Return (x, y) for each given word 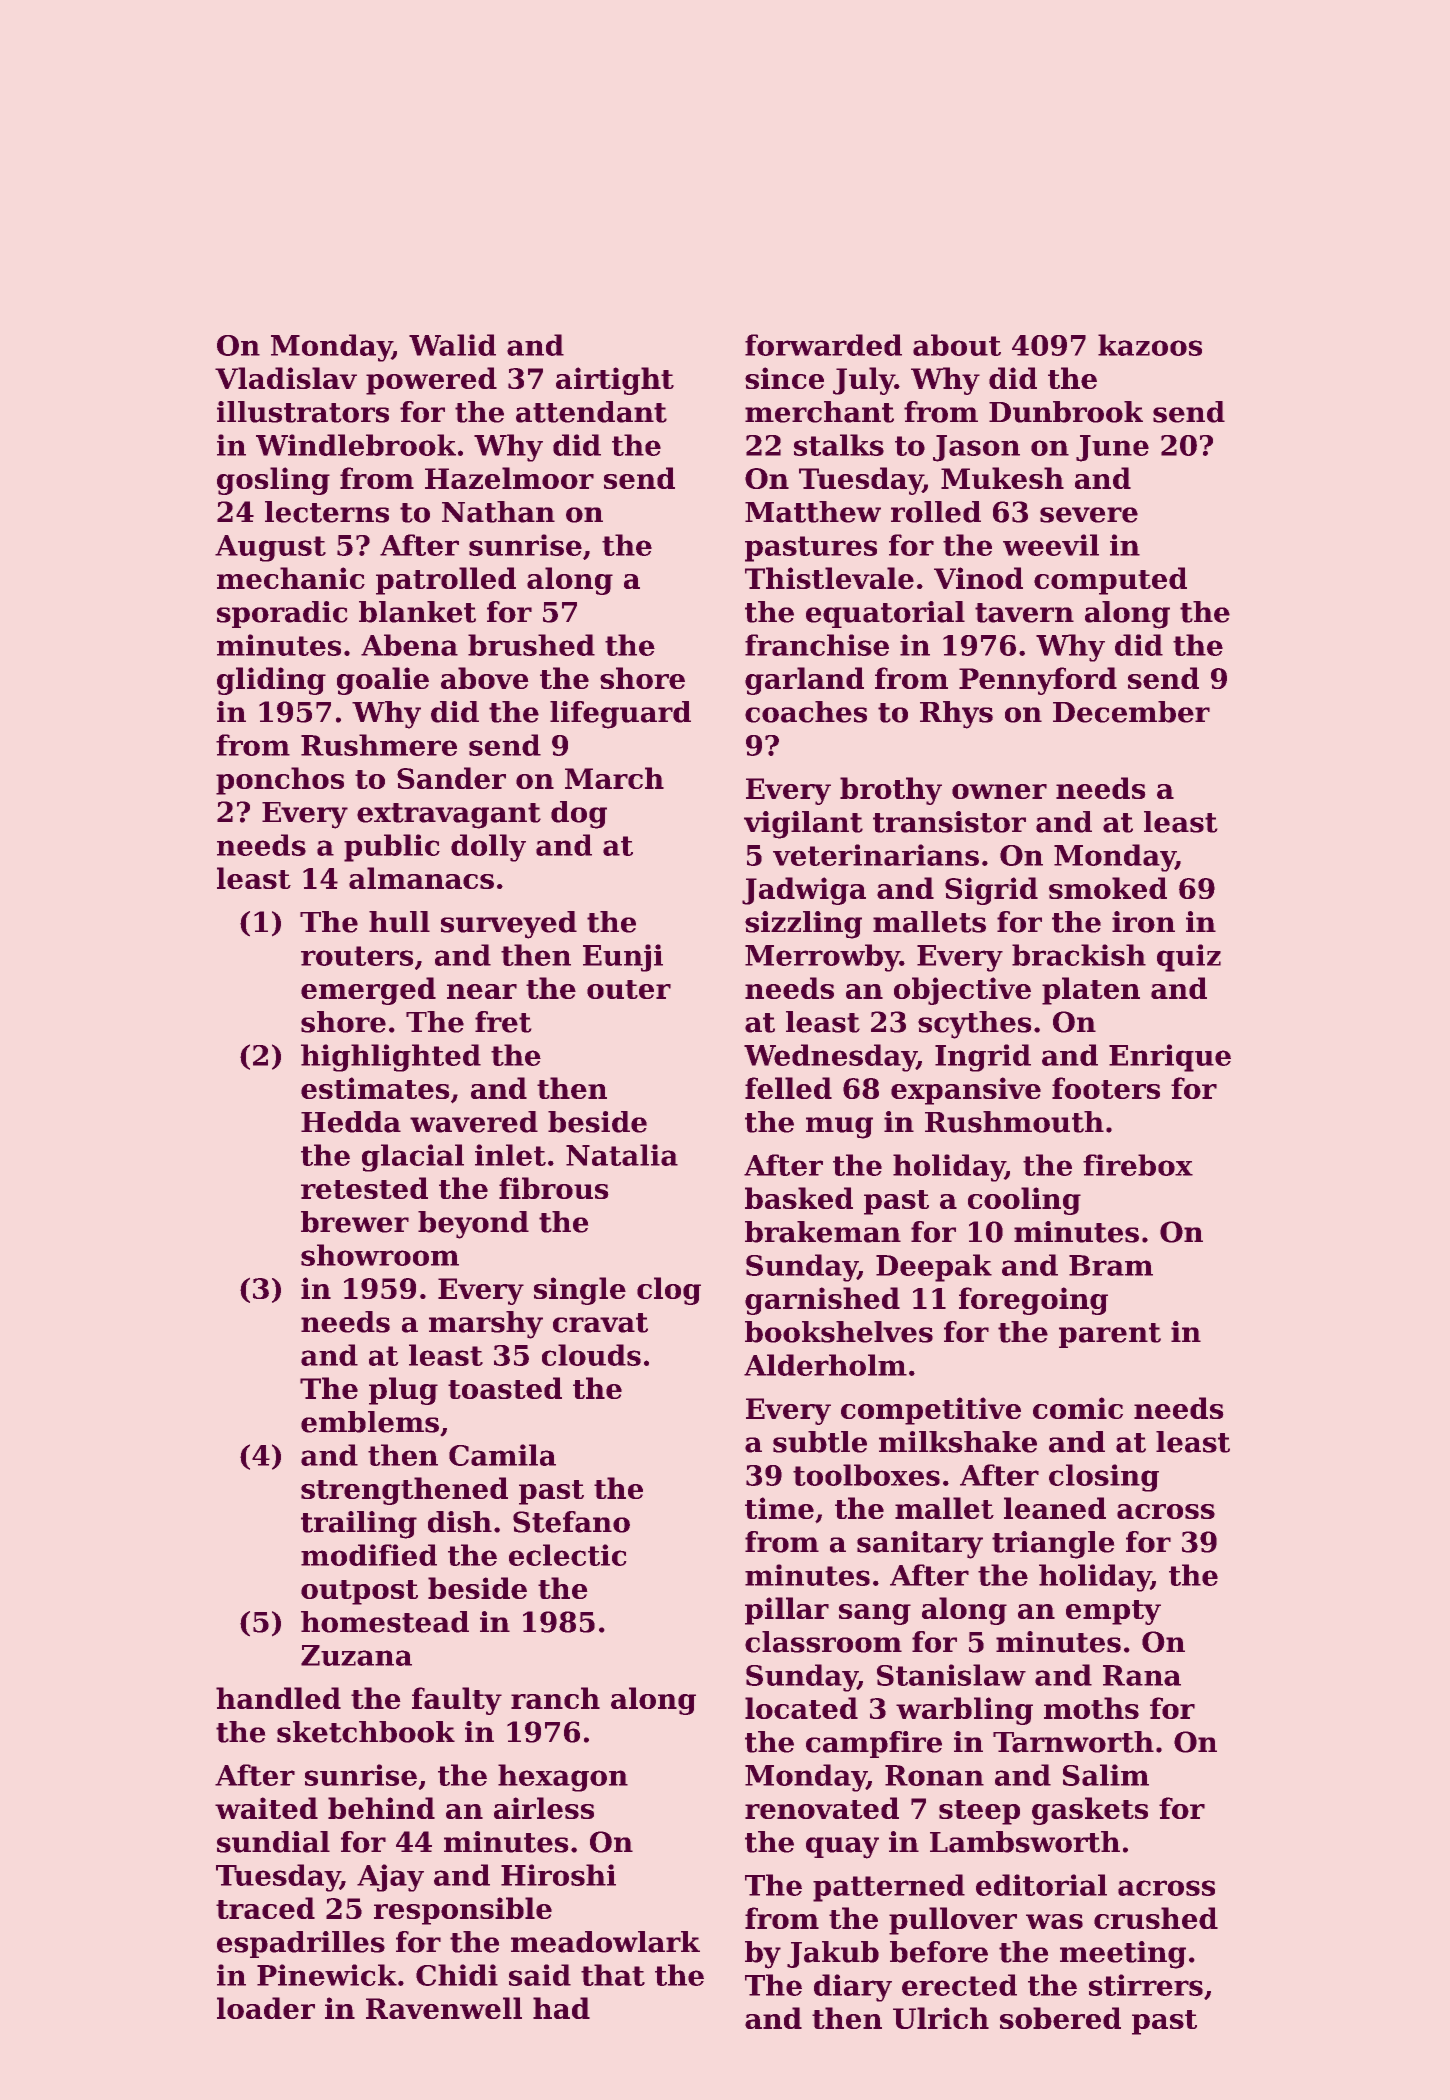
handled (278, 1698)
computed (1110, 581)
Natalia (622, 1155)
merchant (819, 412)
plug (403, 1391)
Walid (452, 345)
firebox (1138, 1165)
